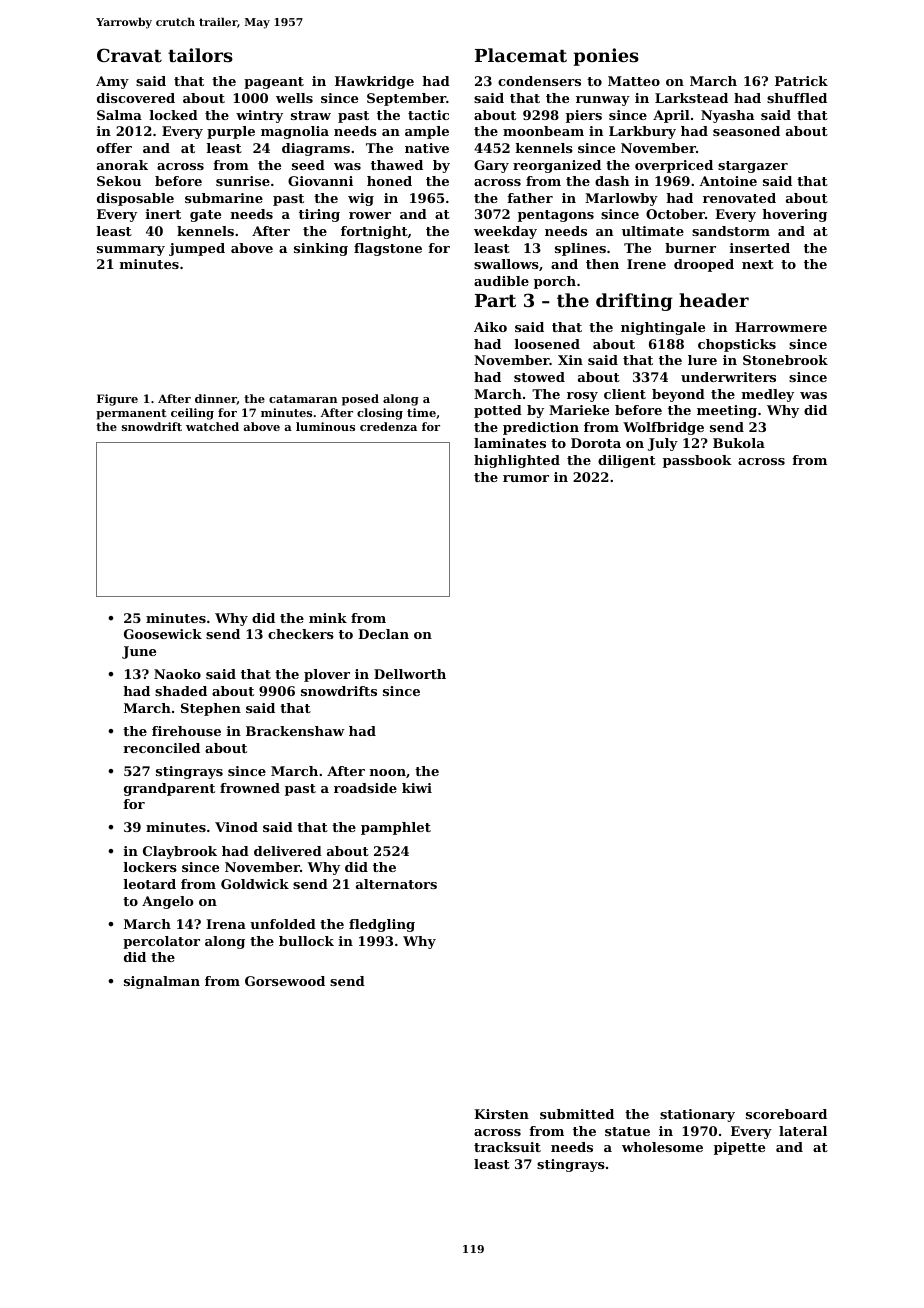 Image resolution: width=924 pixels, height=1308 pixels. I want to click on Kirsten, so click(501, 1114).
